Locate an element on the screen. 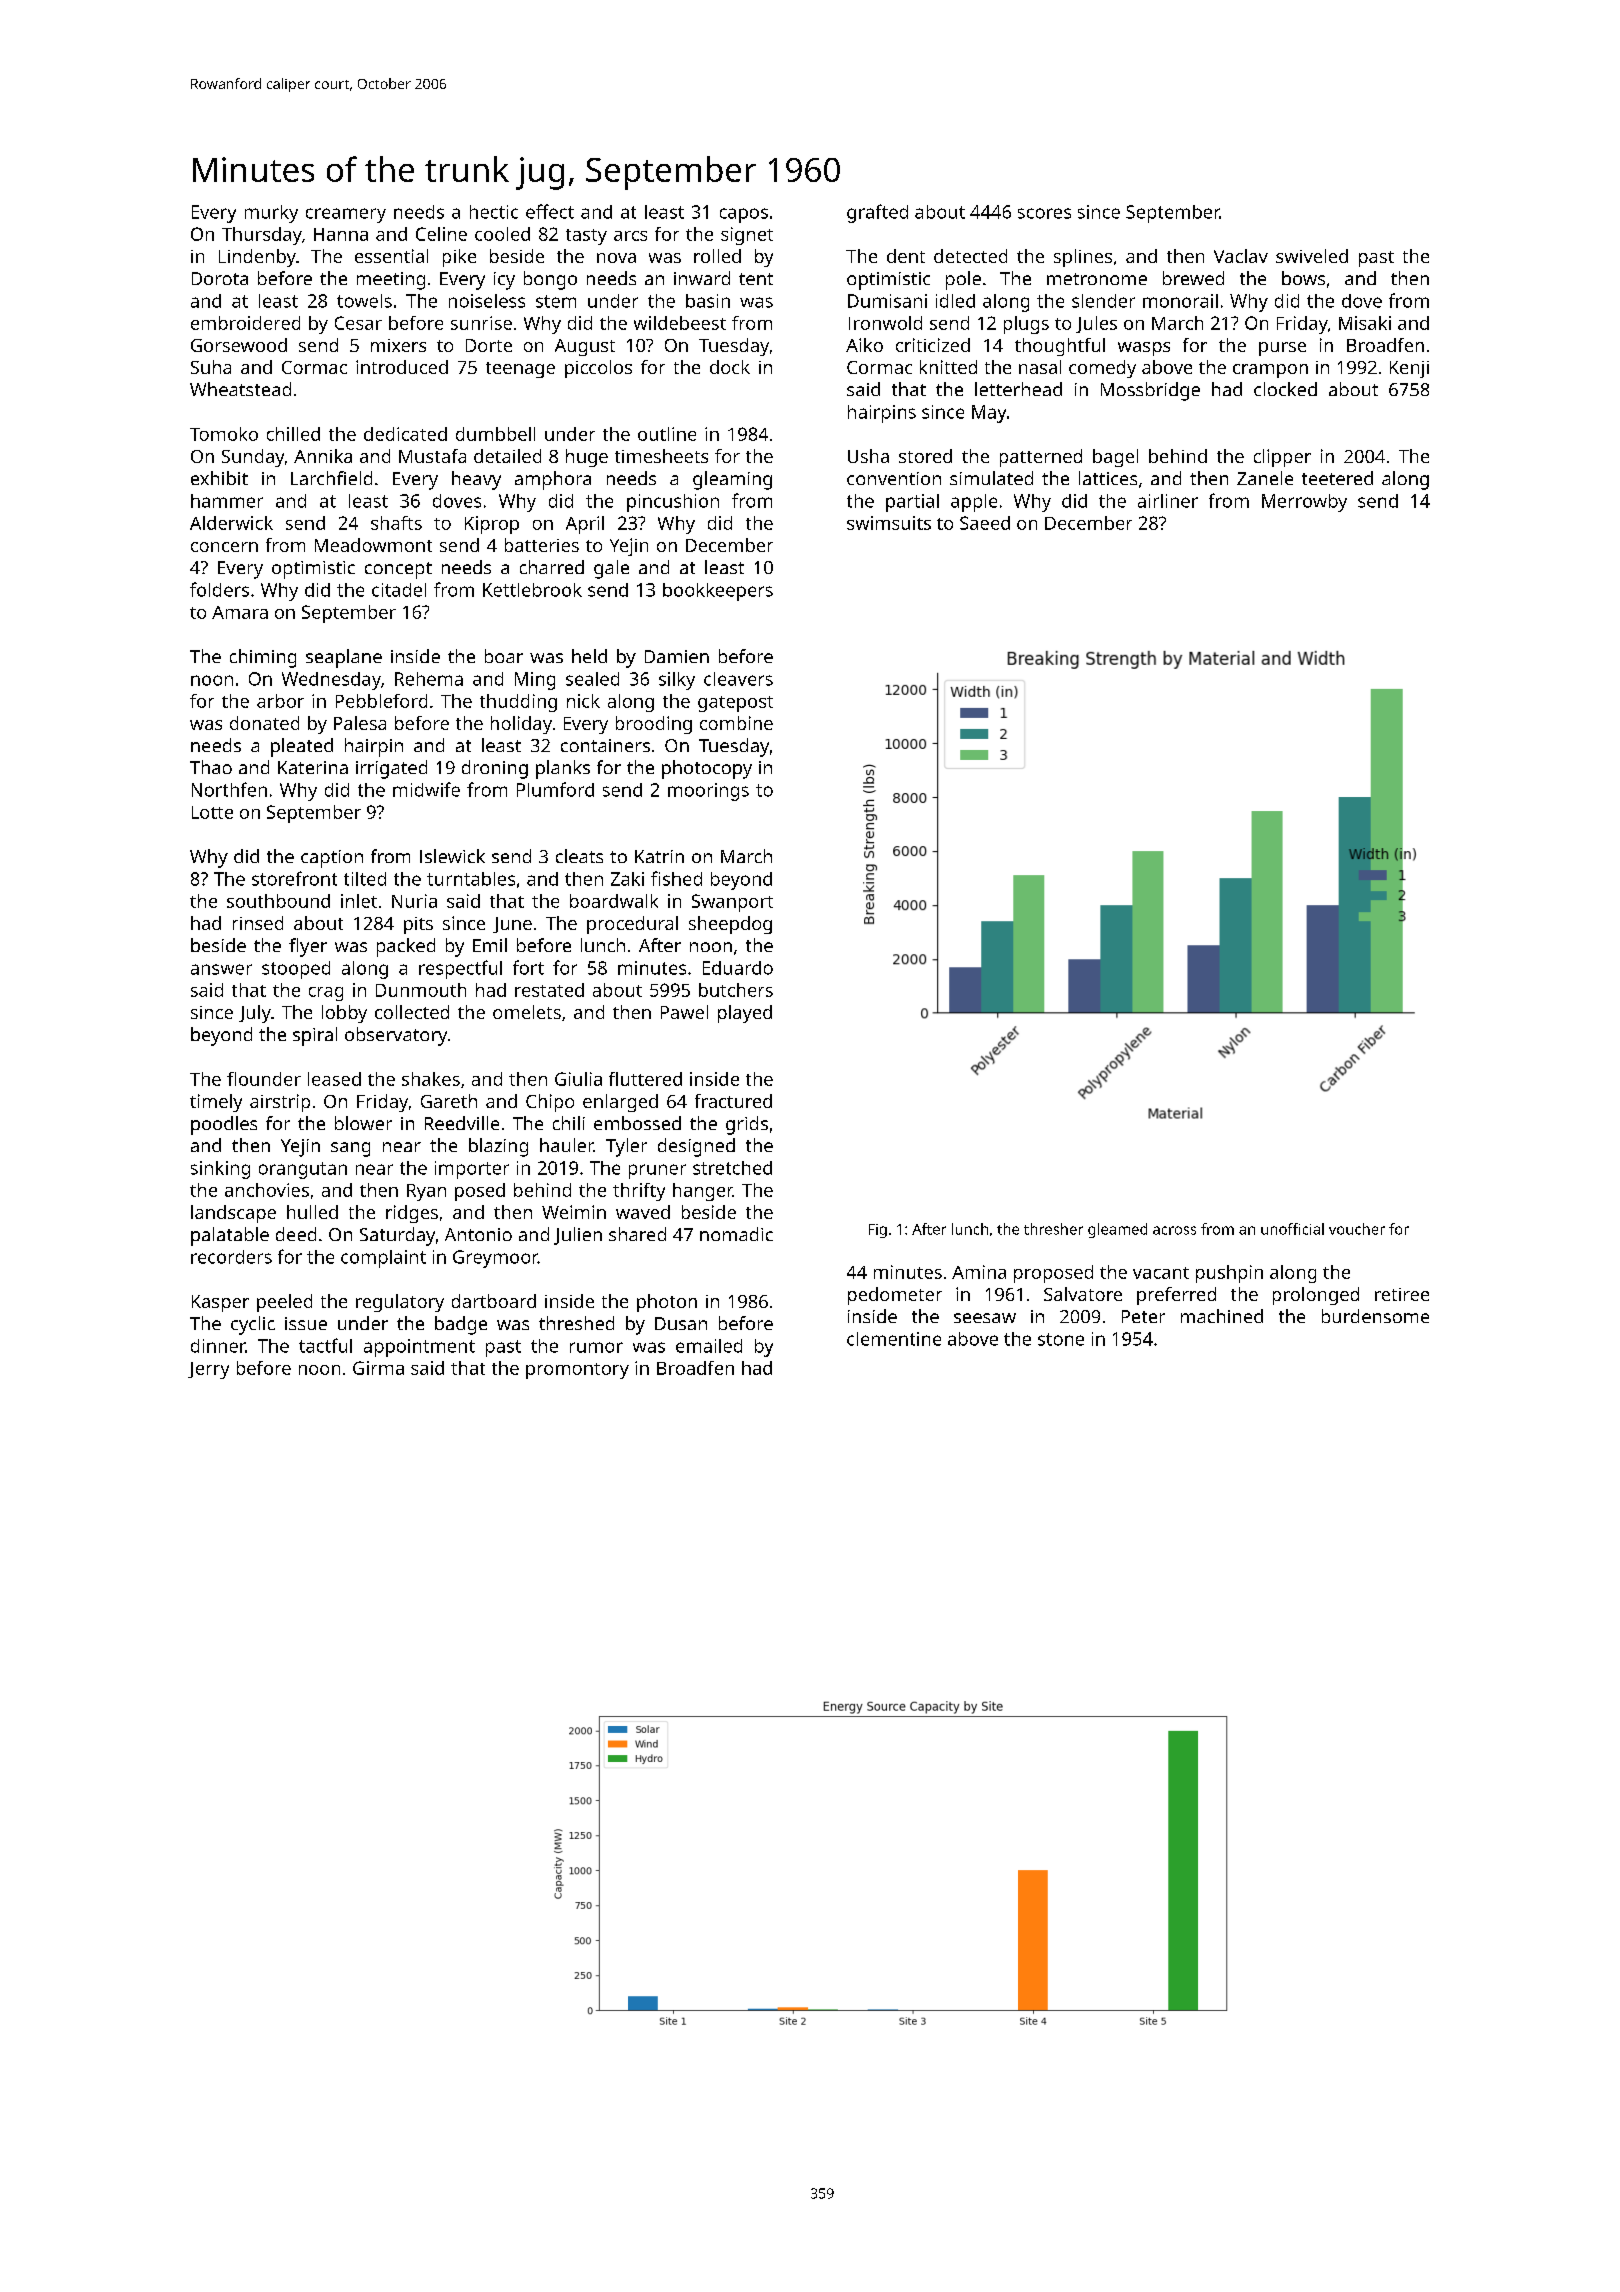 This screenshot has width=1620, height=2292. murky is located at coordinates (271, 214).
